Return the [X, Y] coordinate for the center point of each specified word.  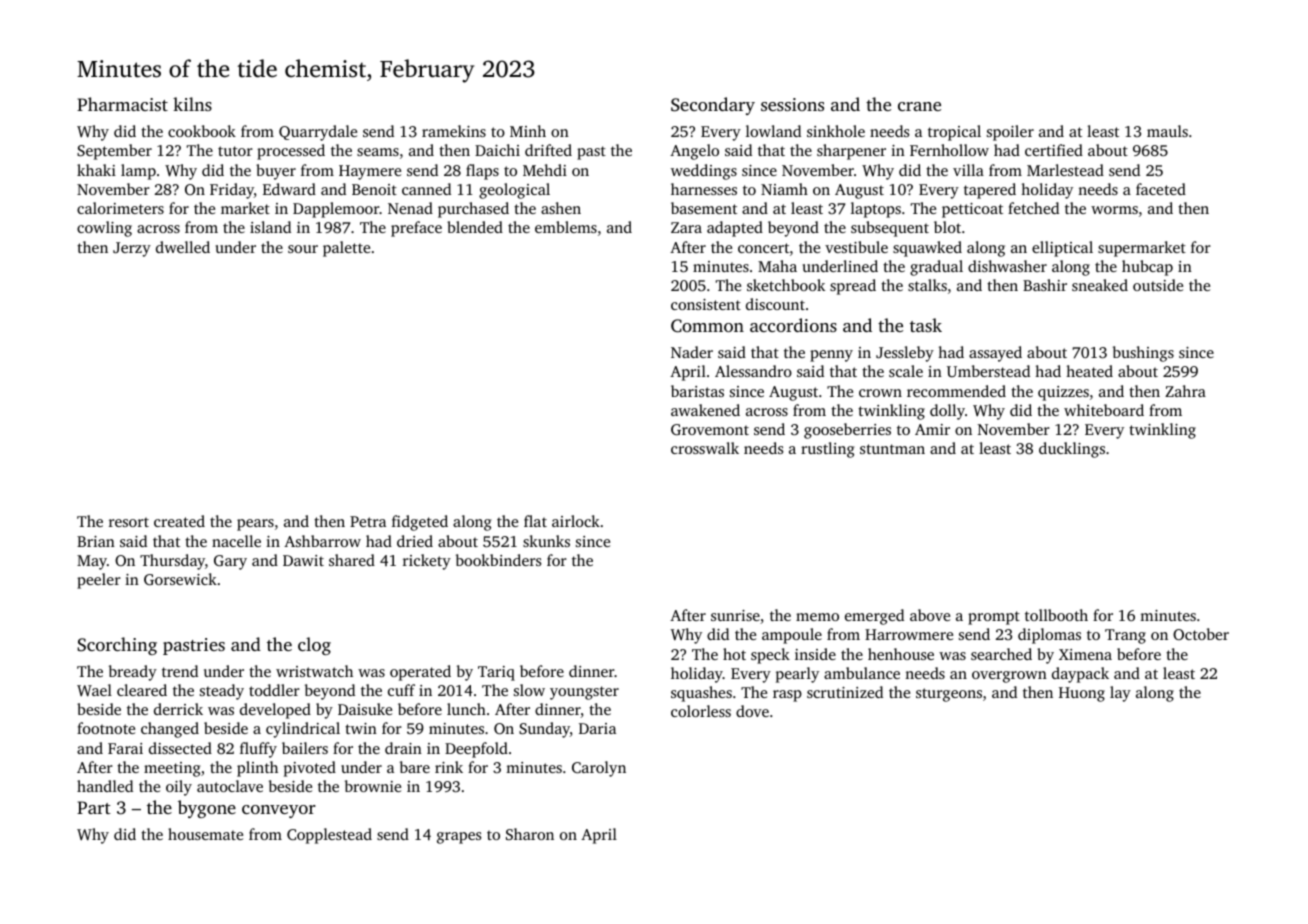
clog [314, 646]
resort [129, 522]
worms [1114, 210]
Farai [125, 748]
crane [919, 106]
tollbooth [1056, 615]
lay [1120, 694]
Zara [686, 227]
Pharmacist [122, 104]
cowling [104, 229]
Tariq [496, 673]
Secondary [713, 106]
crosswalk [705, 448]
